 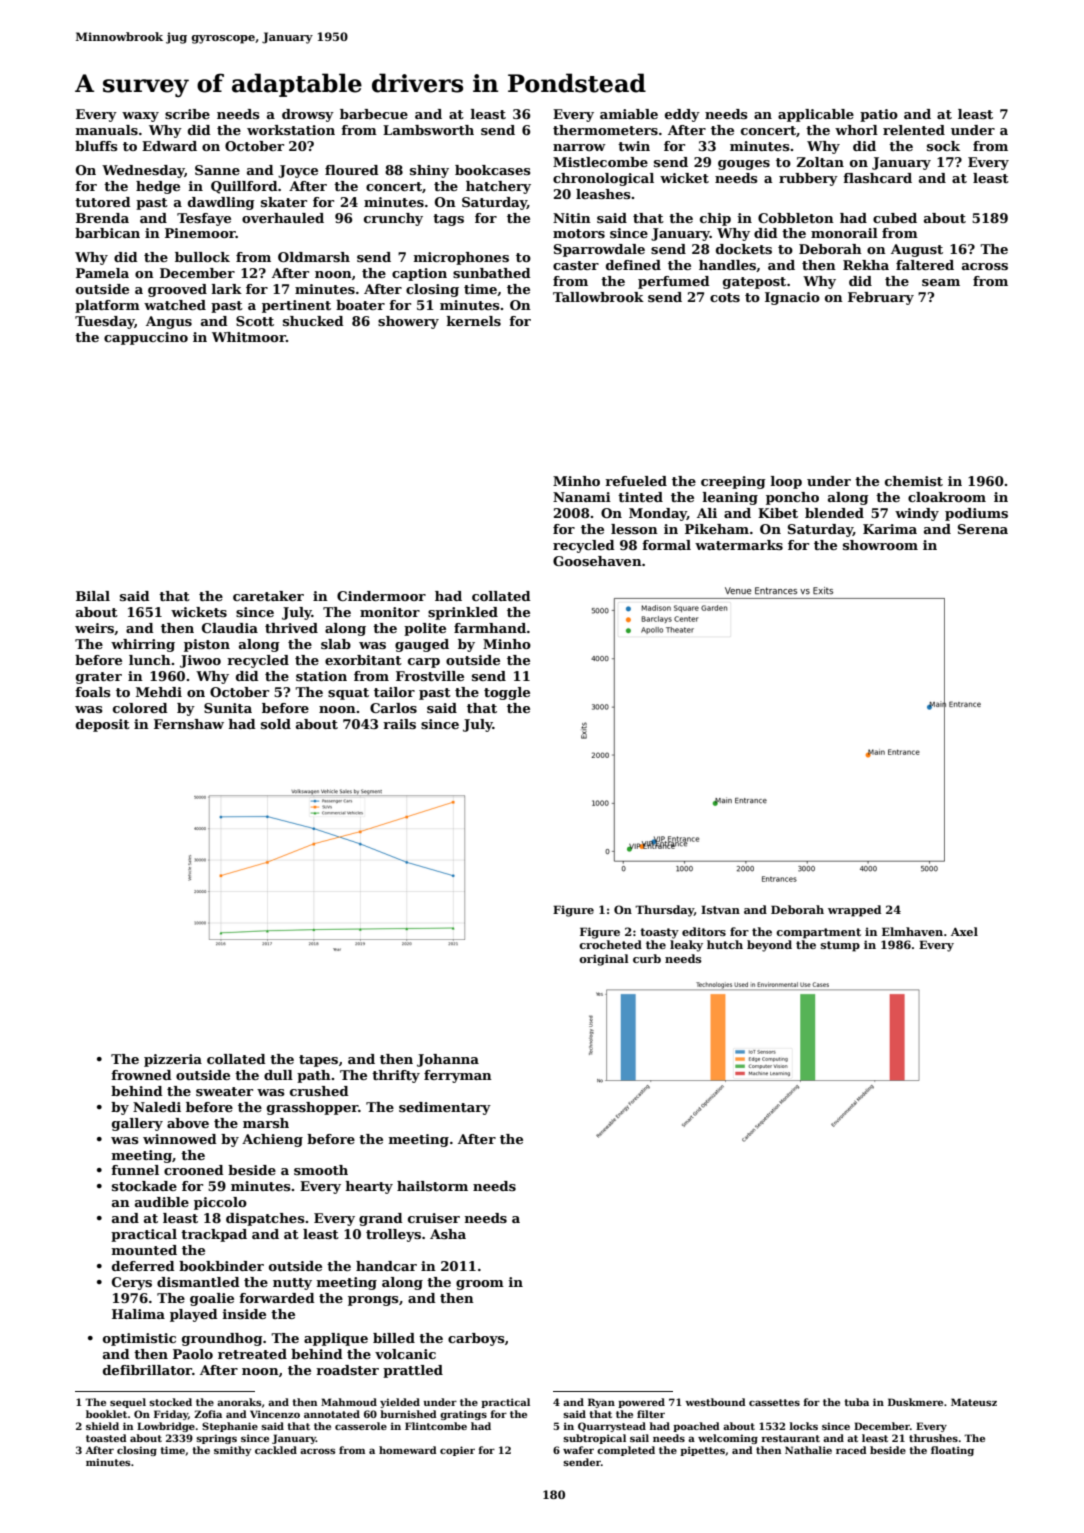 What do you see at coordinates (363, 660) in the screenshot?
I see `exorbitant` at bounding box center [363, 660].
